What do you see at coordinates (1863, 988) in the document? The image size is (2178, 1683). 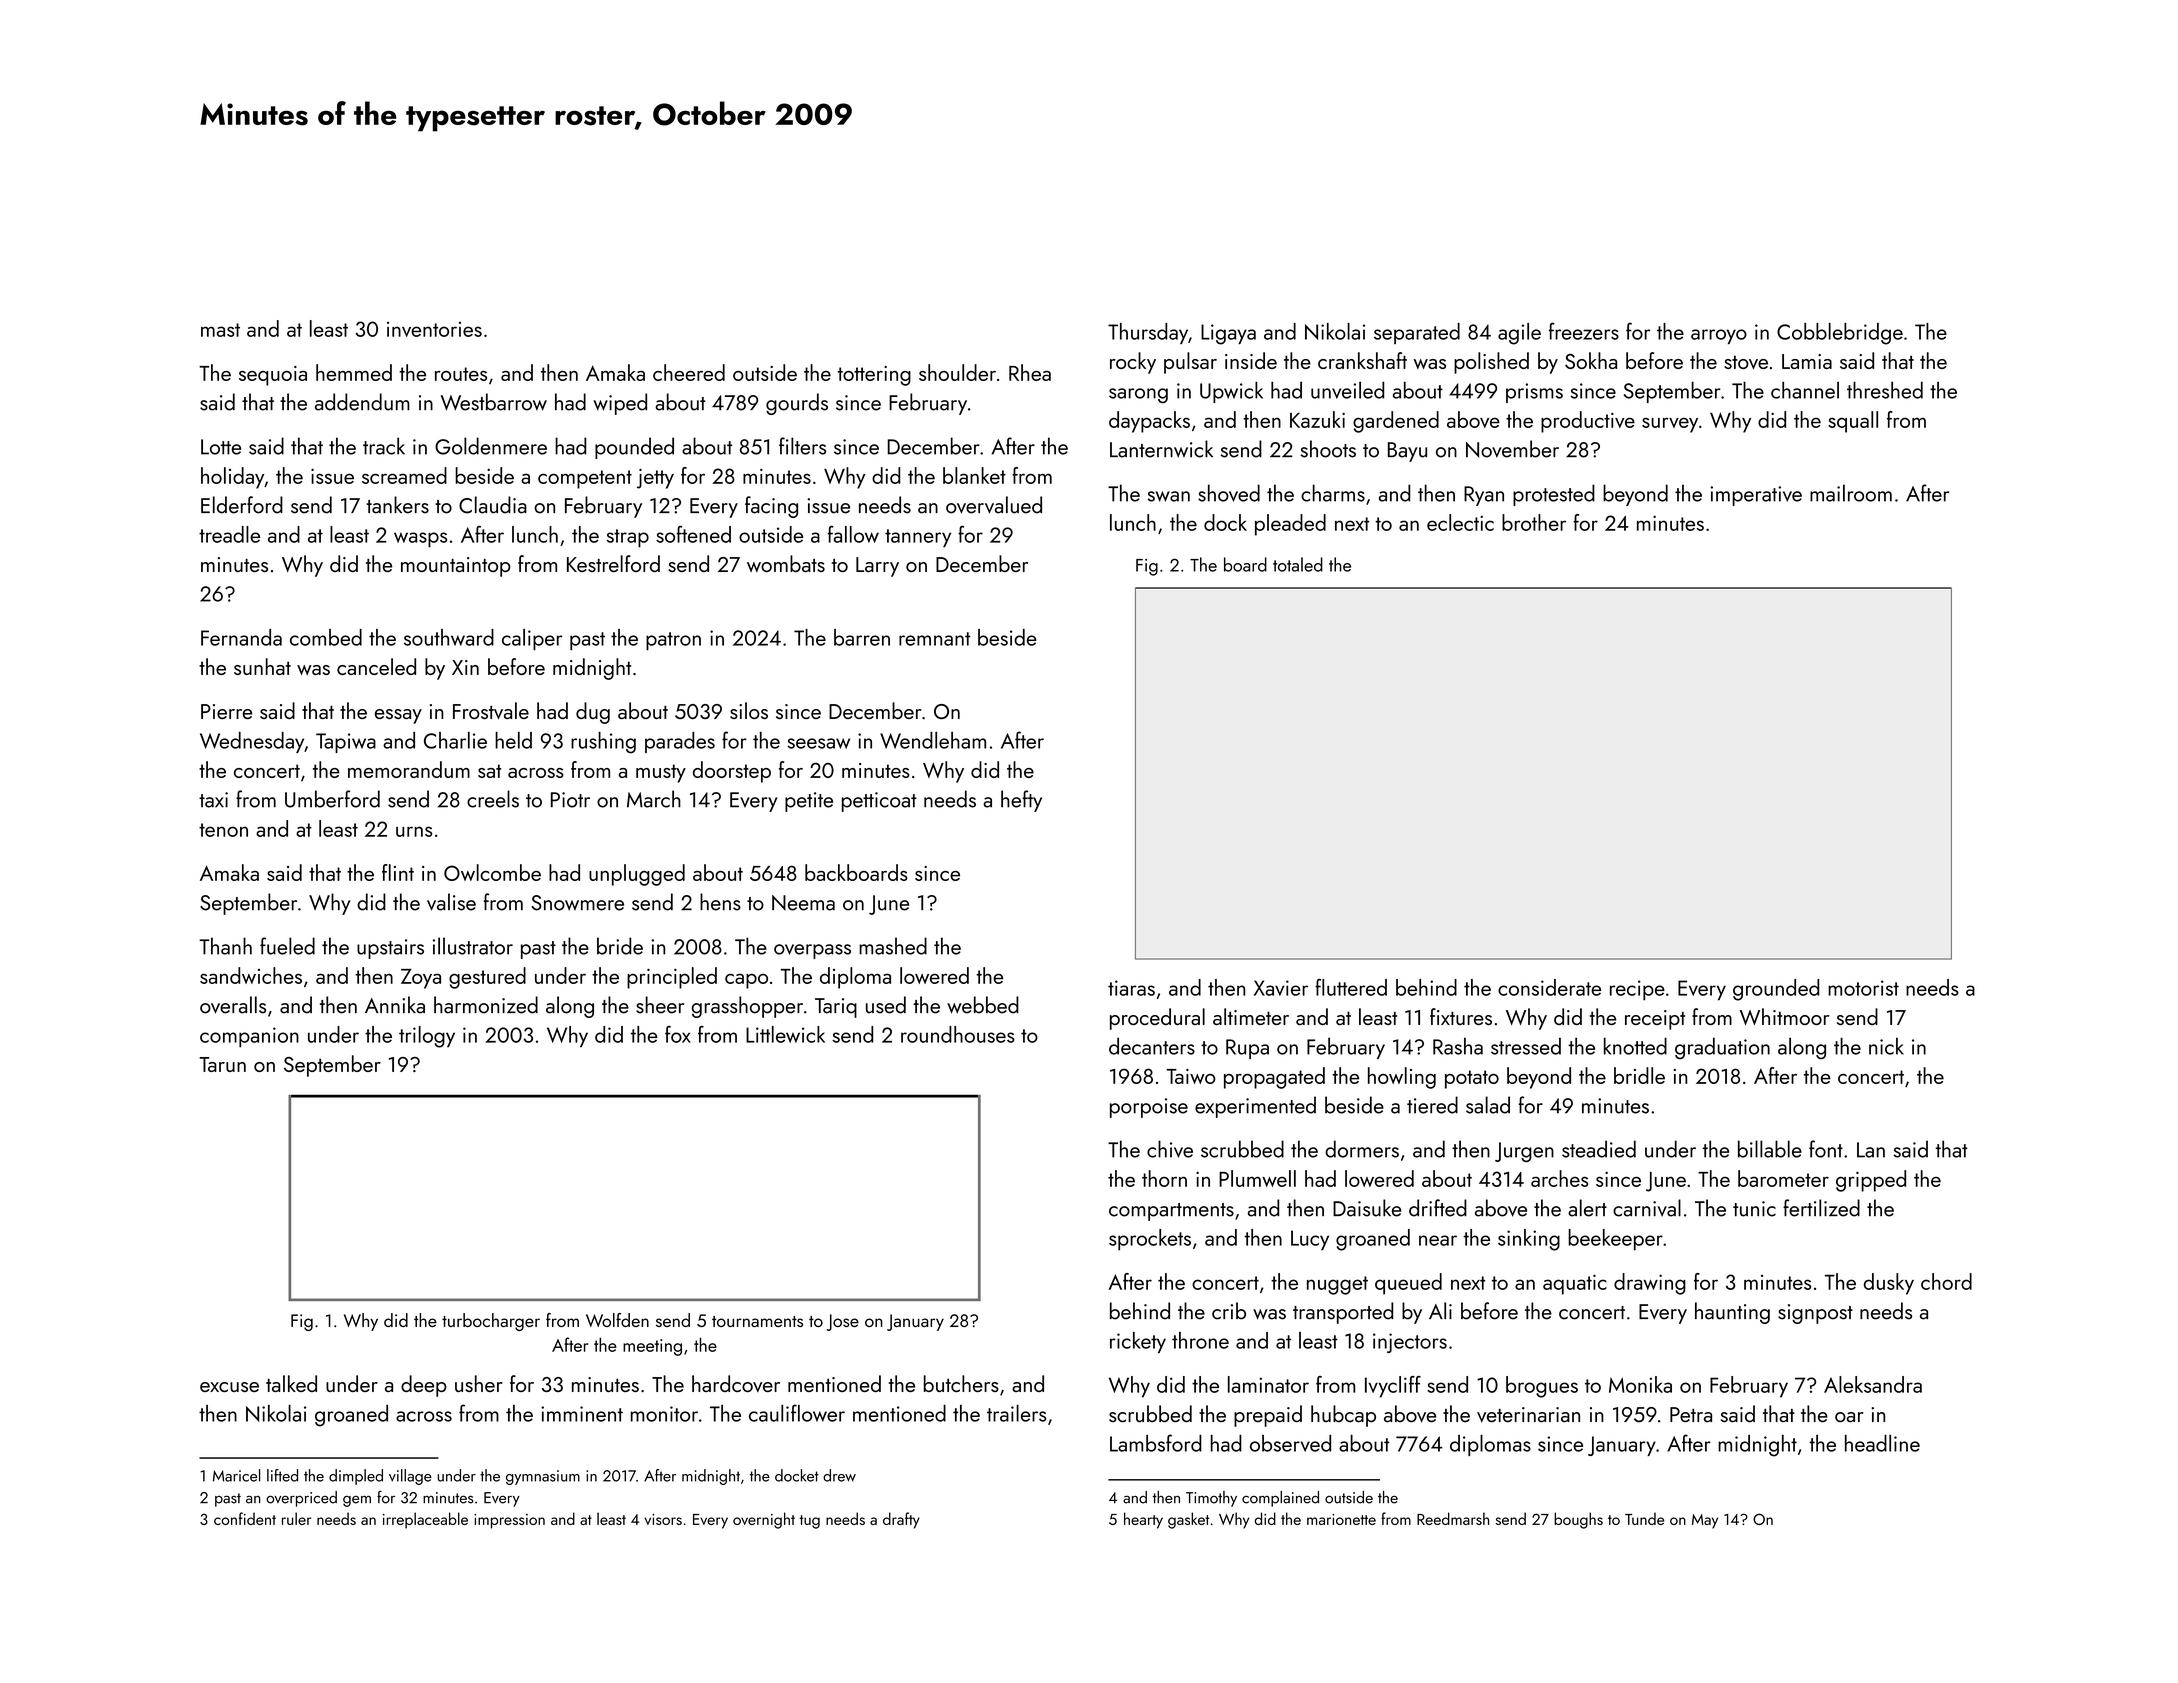 I see `motorist` at bounding box center [1863, 988].
